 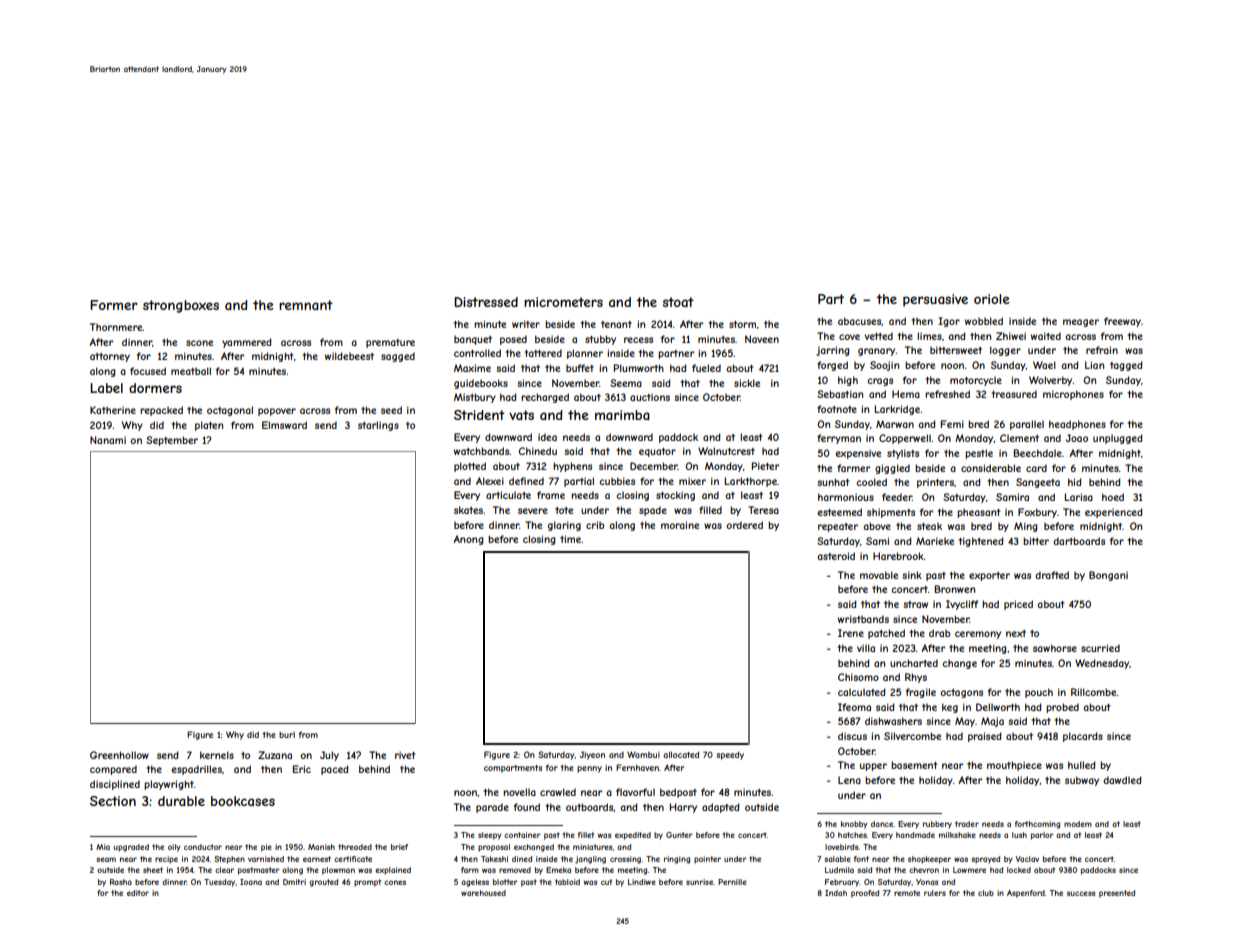 I want to click on sheet, so click(x=153, y=870).
